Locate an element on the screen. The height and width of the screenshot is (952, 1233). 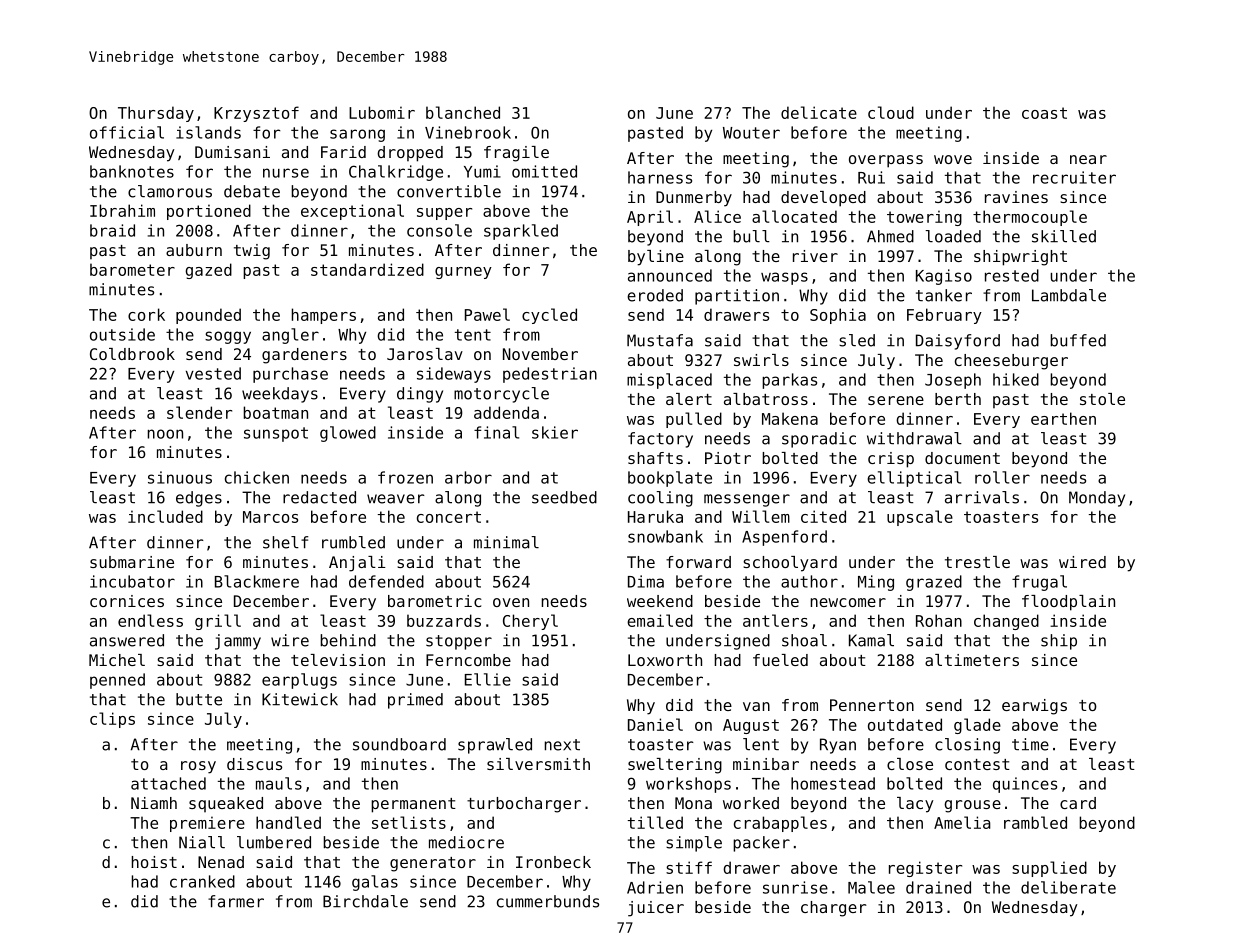
floodplain is located at coordinates (1068, 603).
